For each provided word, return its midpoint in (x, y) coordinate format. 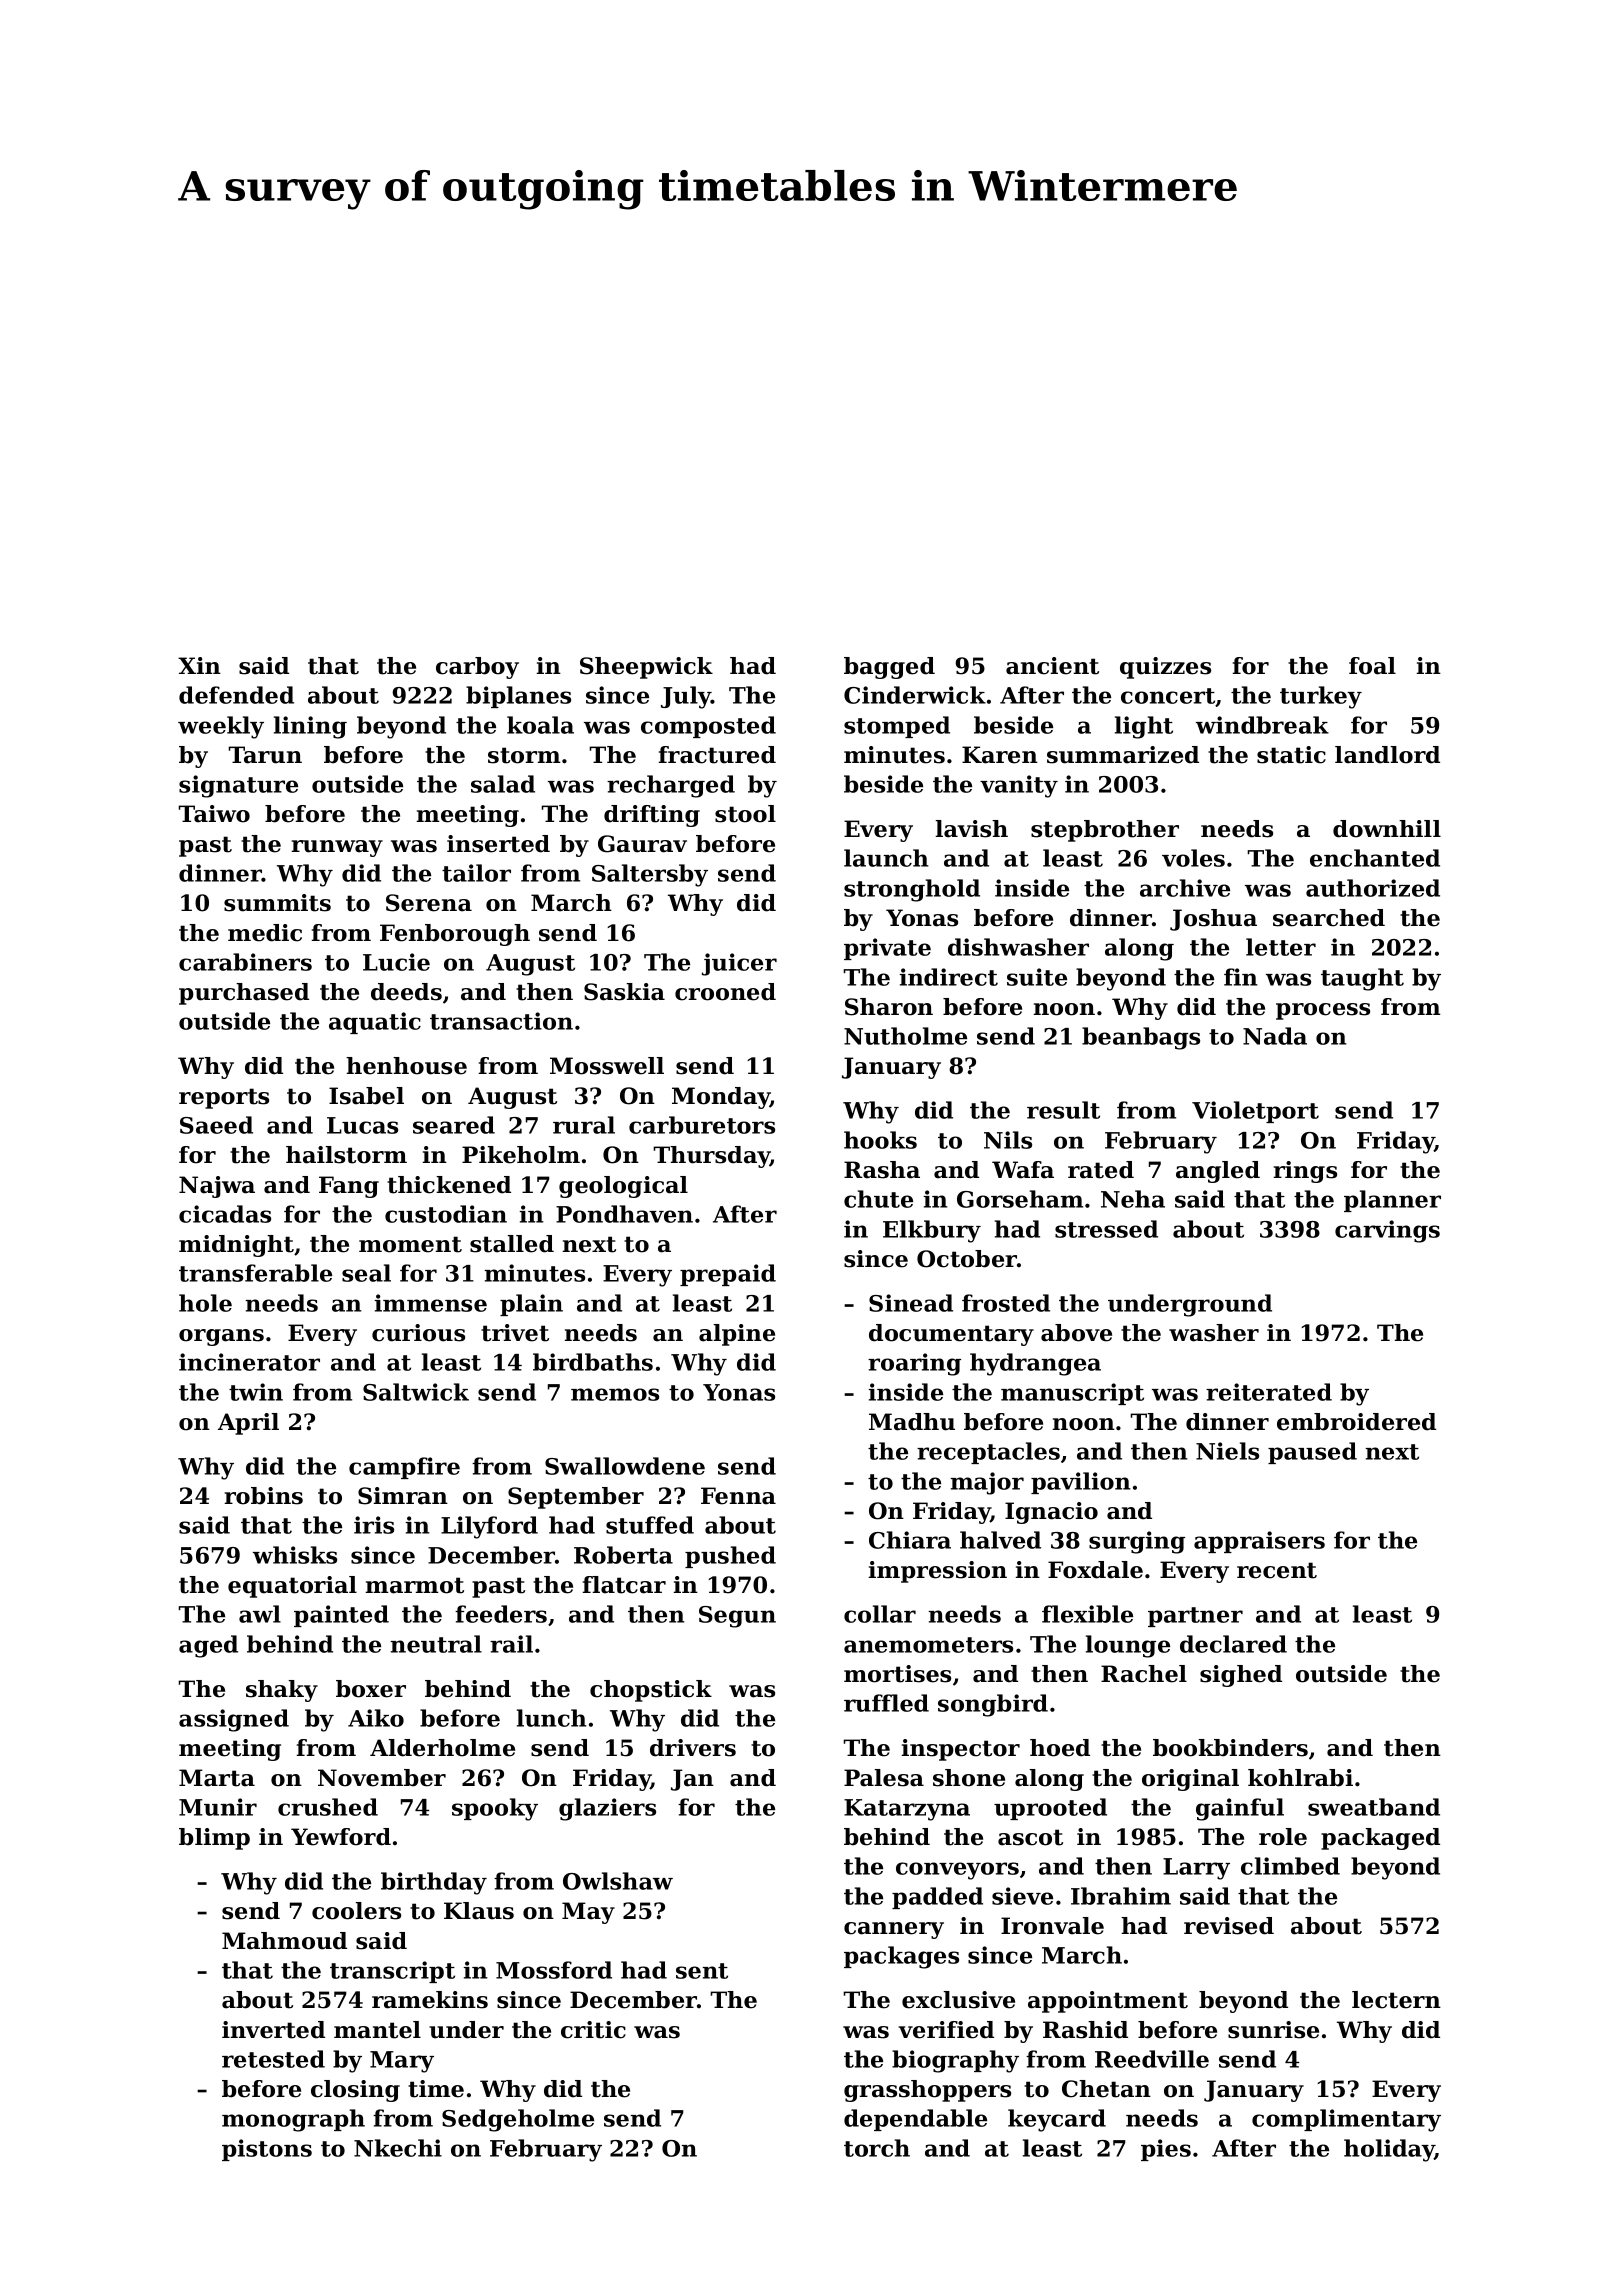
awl (260, 1614)
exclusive (958, 2000)
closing (355, 2091)
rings (1305, 1172)
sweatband (1374, 1807)
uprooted (1050, 1809)
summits (277, 903)
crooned (725, 992)
